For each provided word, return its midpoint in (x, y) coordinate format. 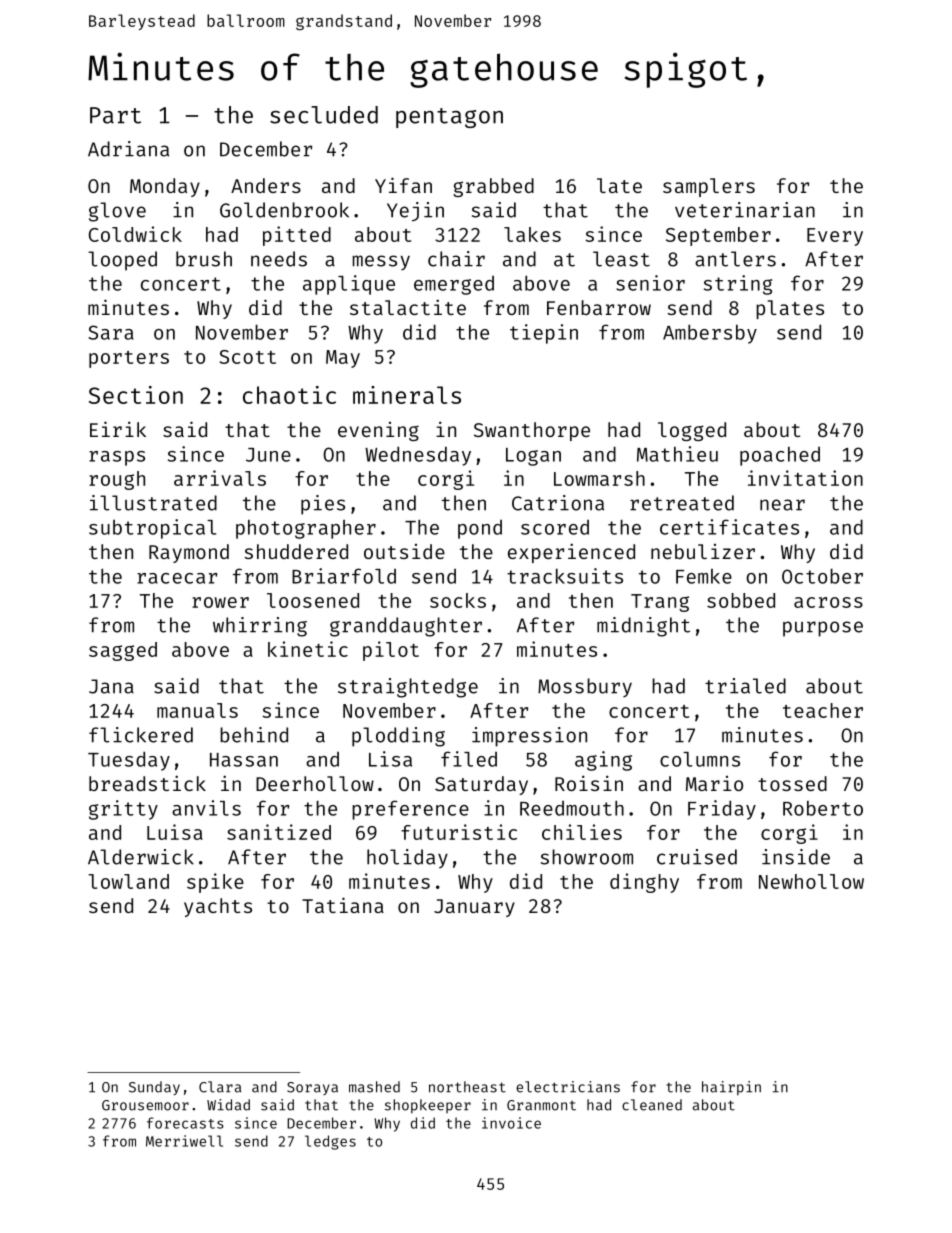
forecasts (185, 1123)
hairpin (731, 1088)
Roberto (823, 808)
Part (115, 115)
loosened (313, 600)
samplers (709, 187)
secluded (324, 115)
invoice (511, 1123)
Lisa (390, 759)
